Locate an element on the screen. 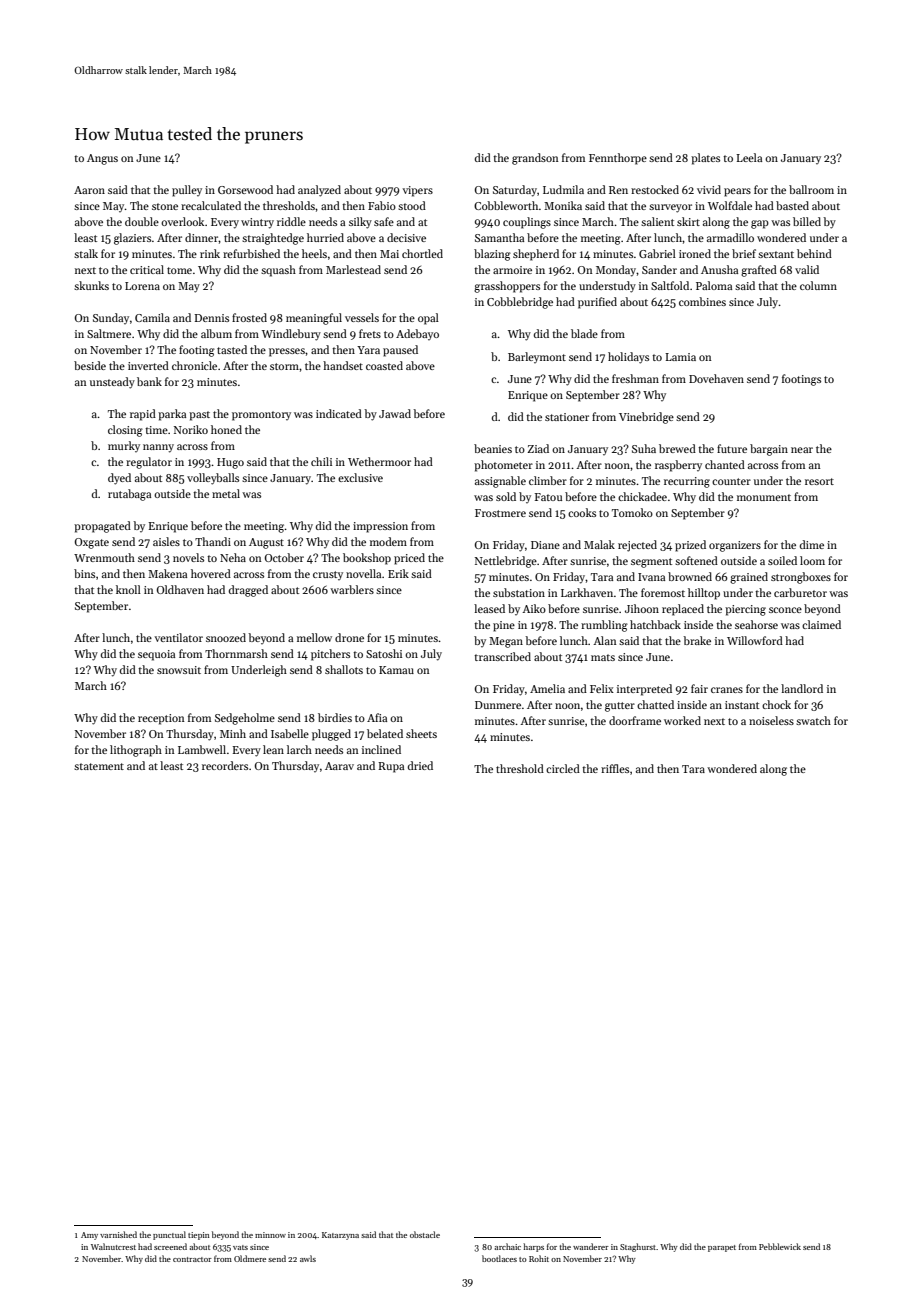 The image size is (924, 1308). circled is located at coordinates (563, 768).
